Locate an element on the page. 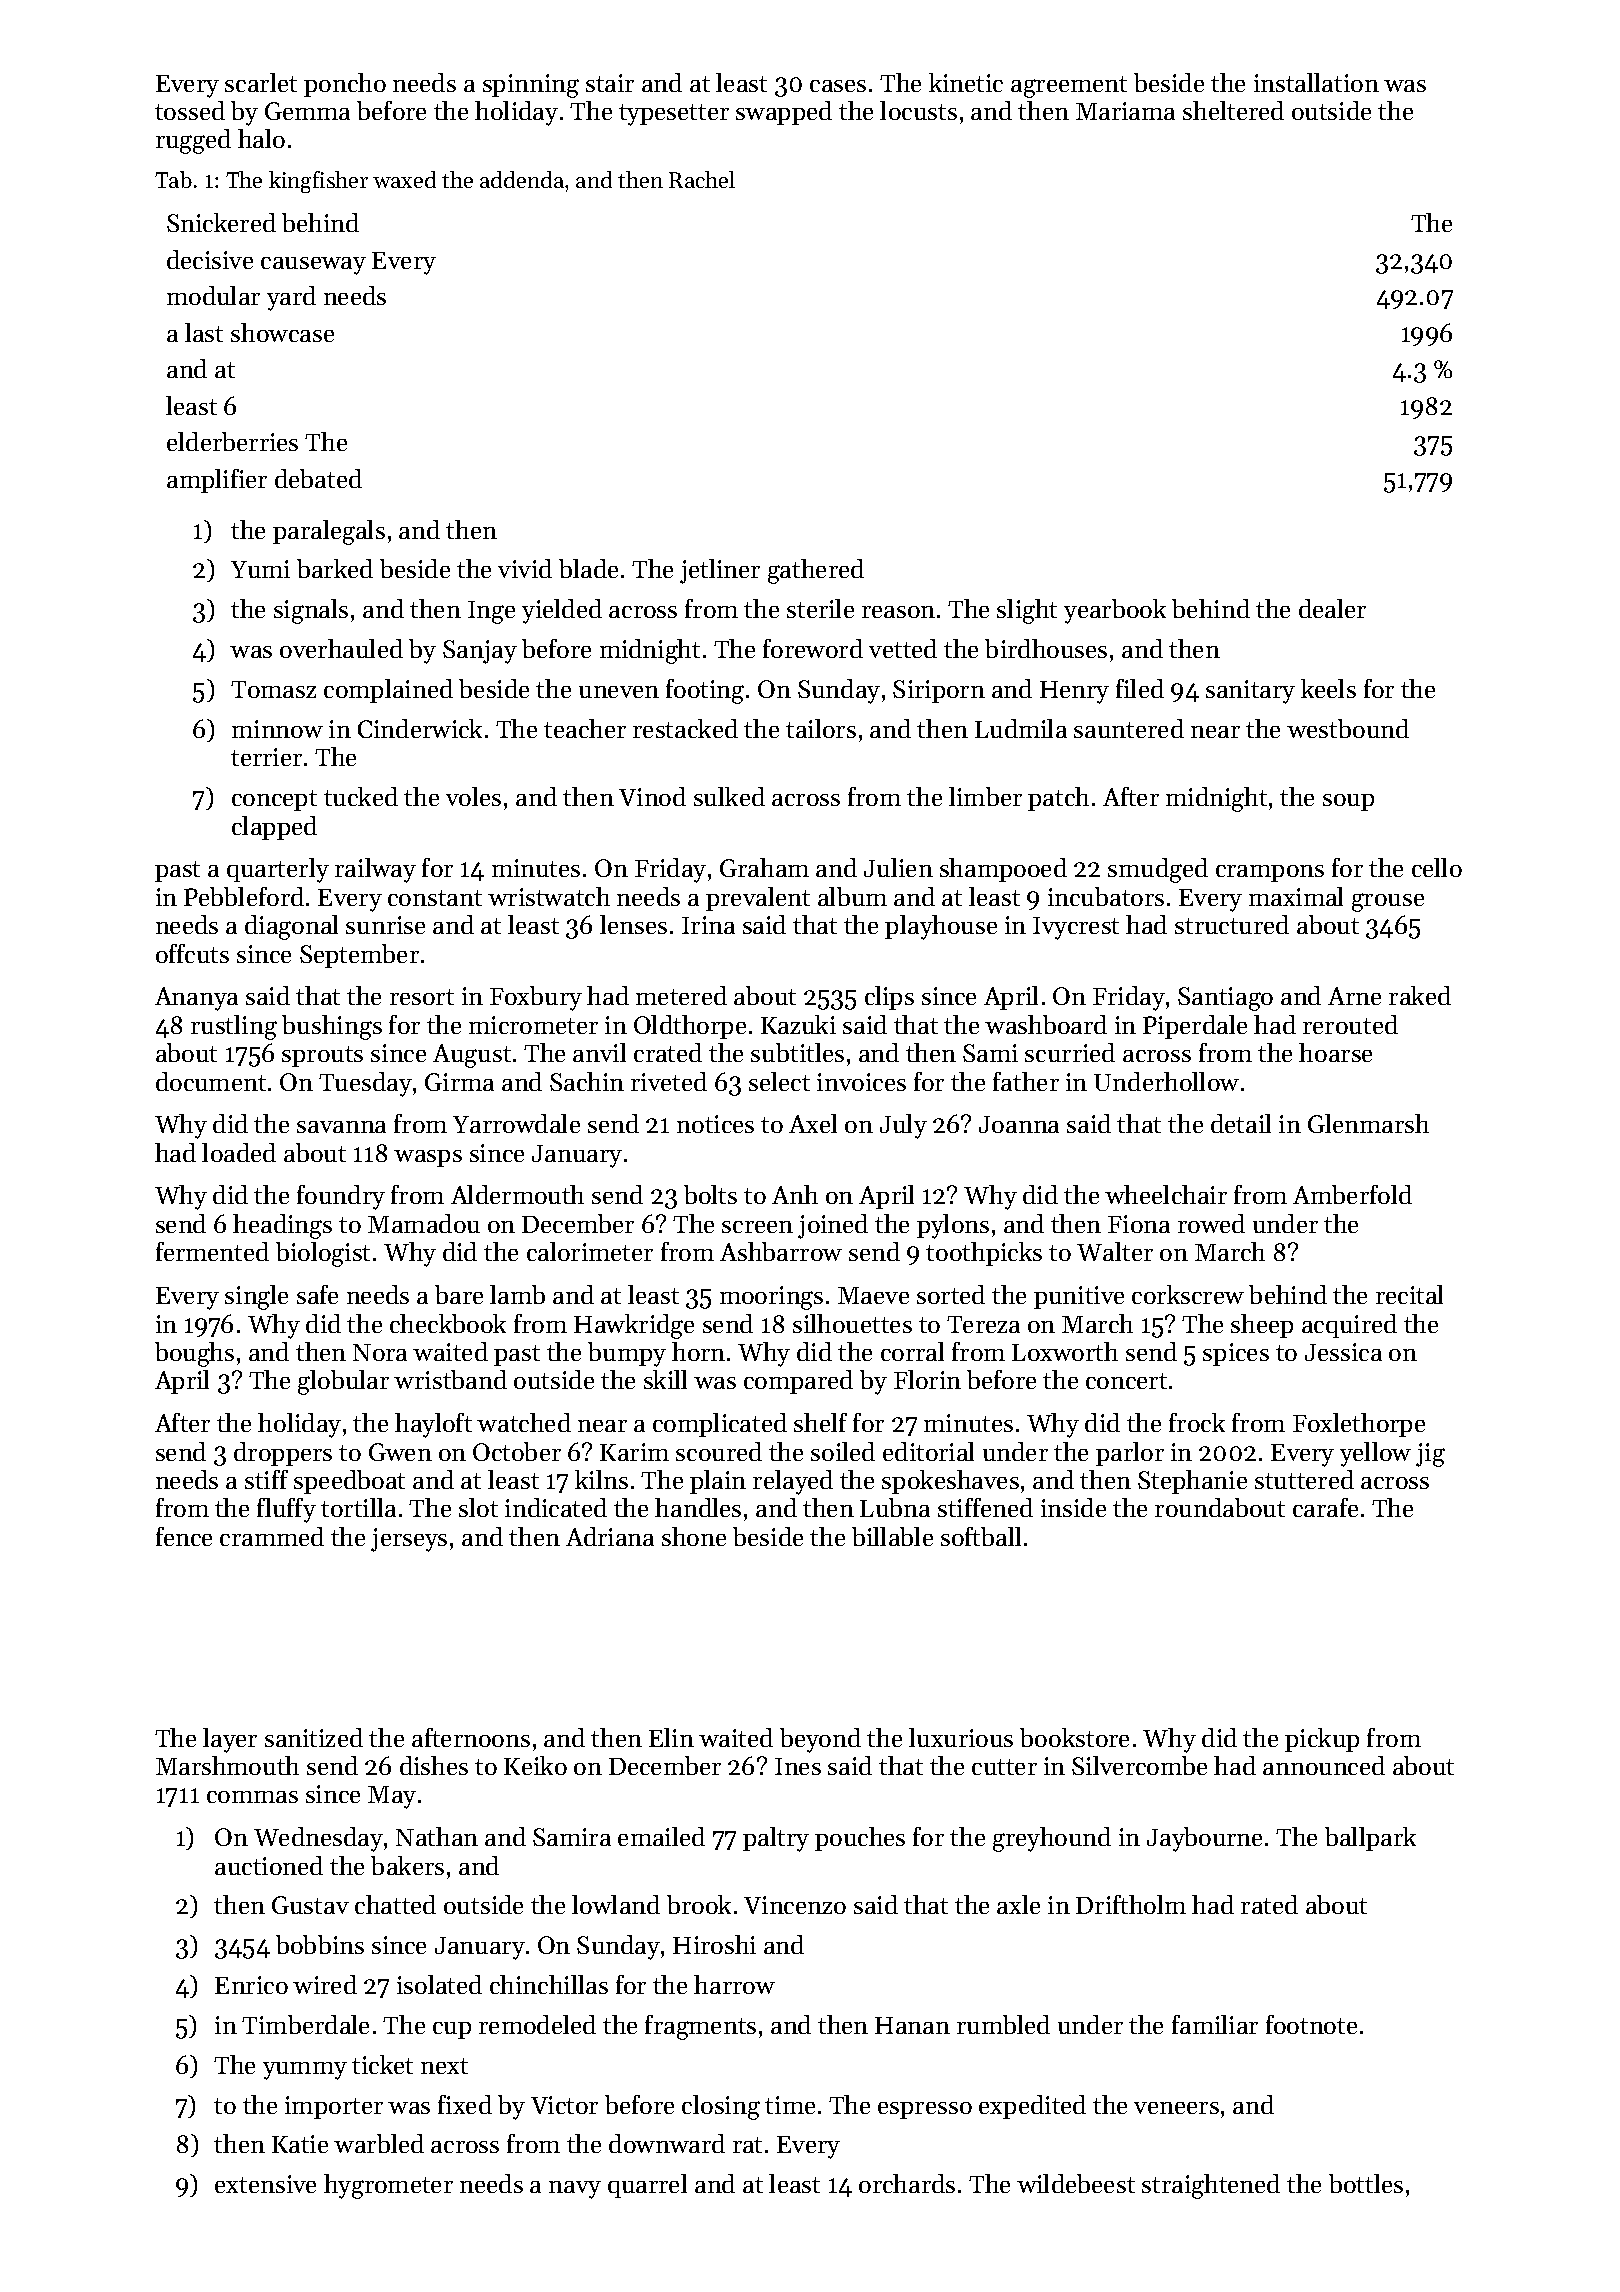 The height and width of the image is (2292, 1620). softball is located at coordinates (981, 1536).
